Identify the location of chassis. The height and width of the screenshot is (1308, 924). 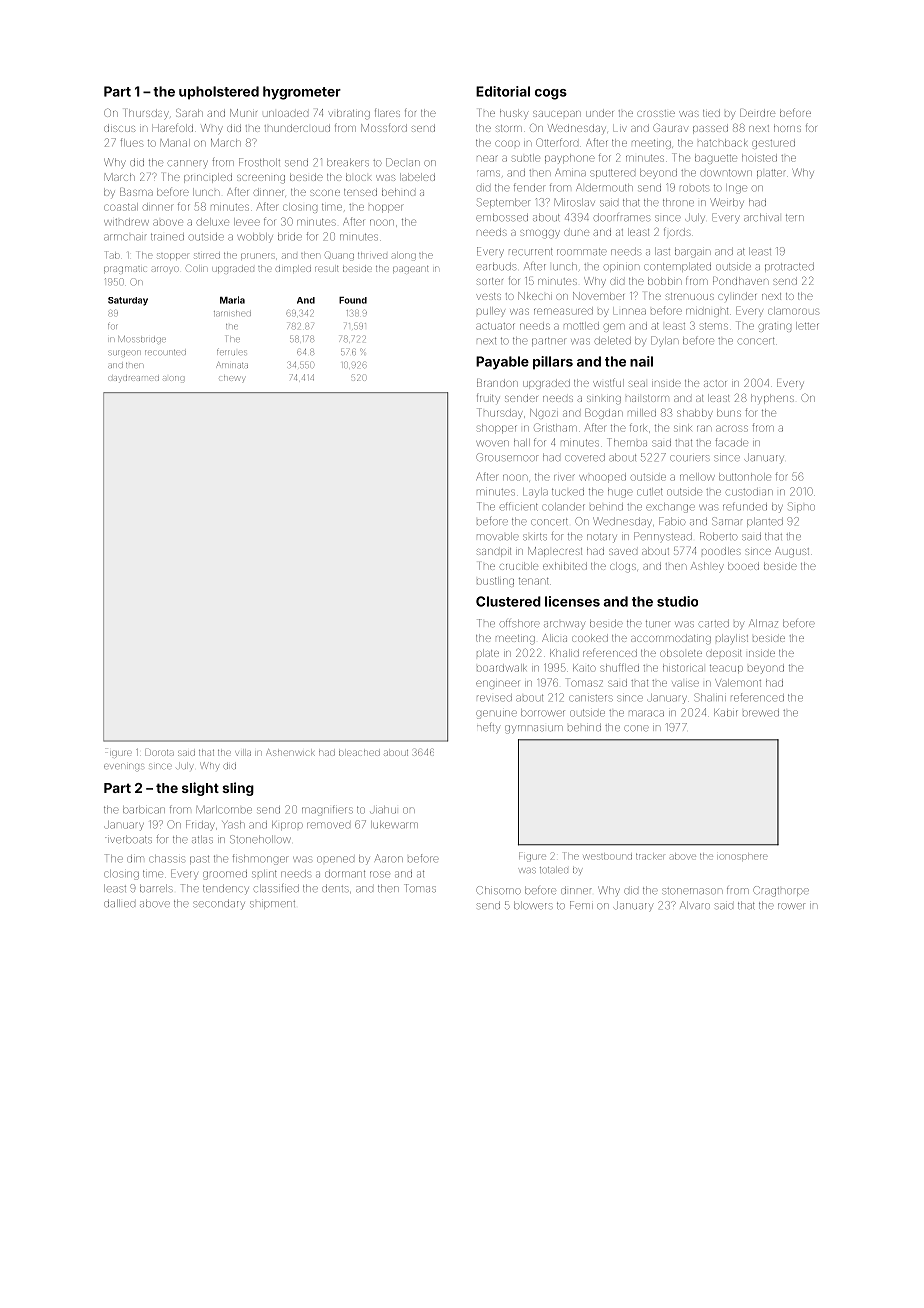
(166, 859).
